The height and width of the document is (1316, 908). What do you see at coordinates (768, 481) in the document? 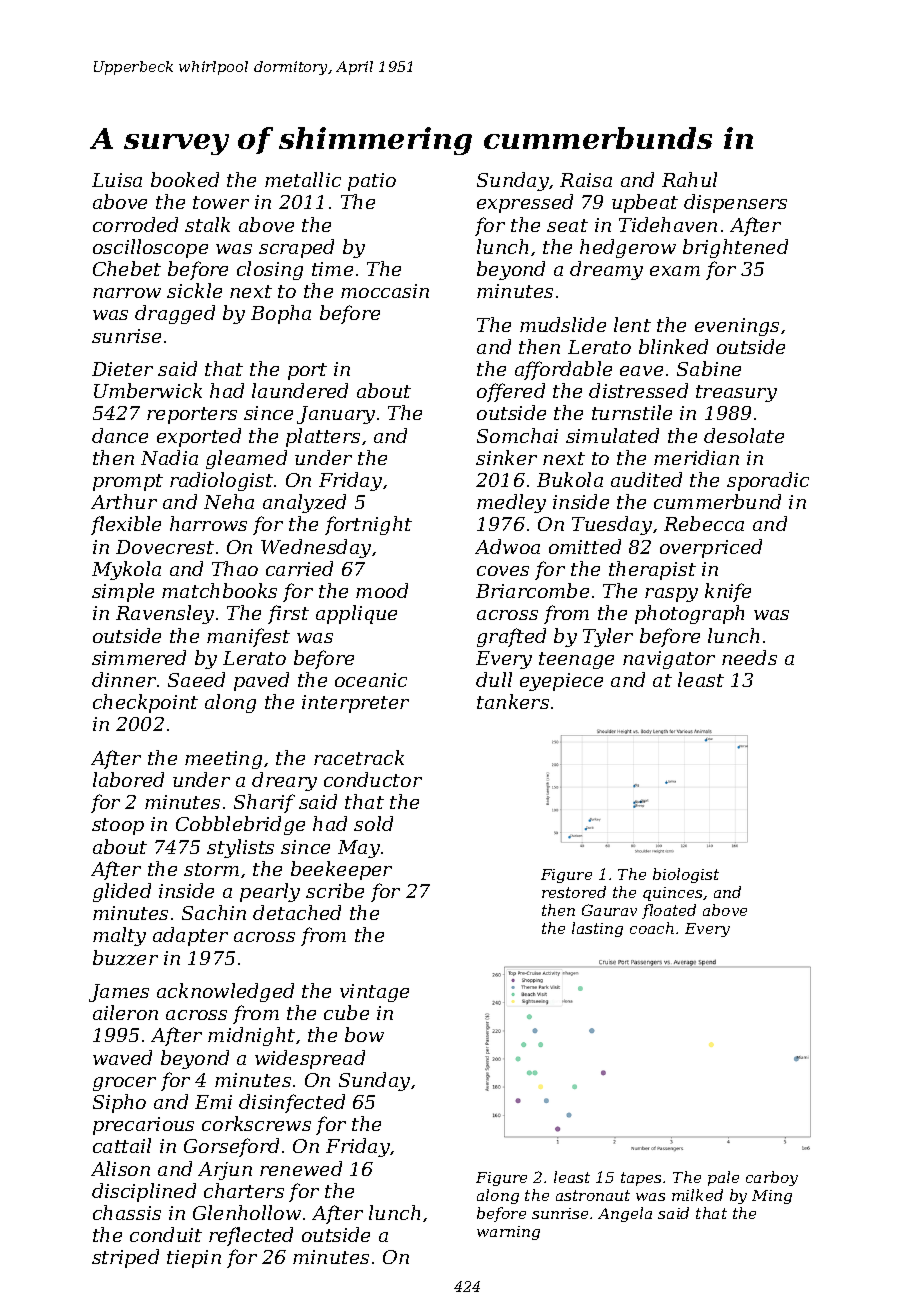
I see `sporadic` at bounding box center [768, 481].
